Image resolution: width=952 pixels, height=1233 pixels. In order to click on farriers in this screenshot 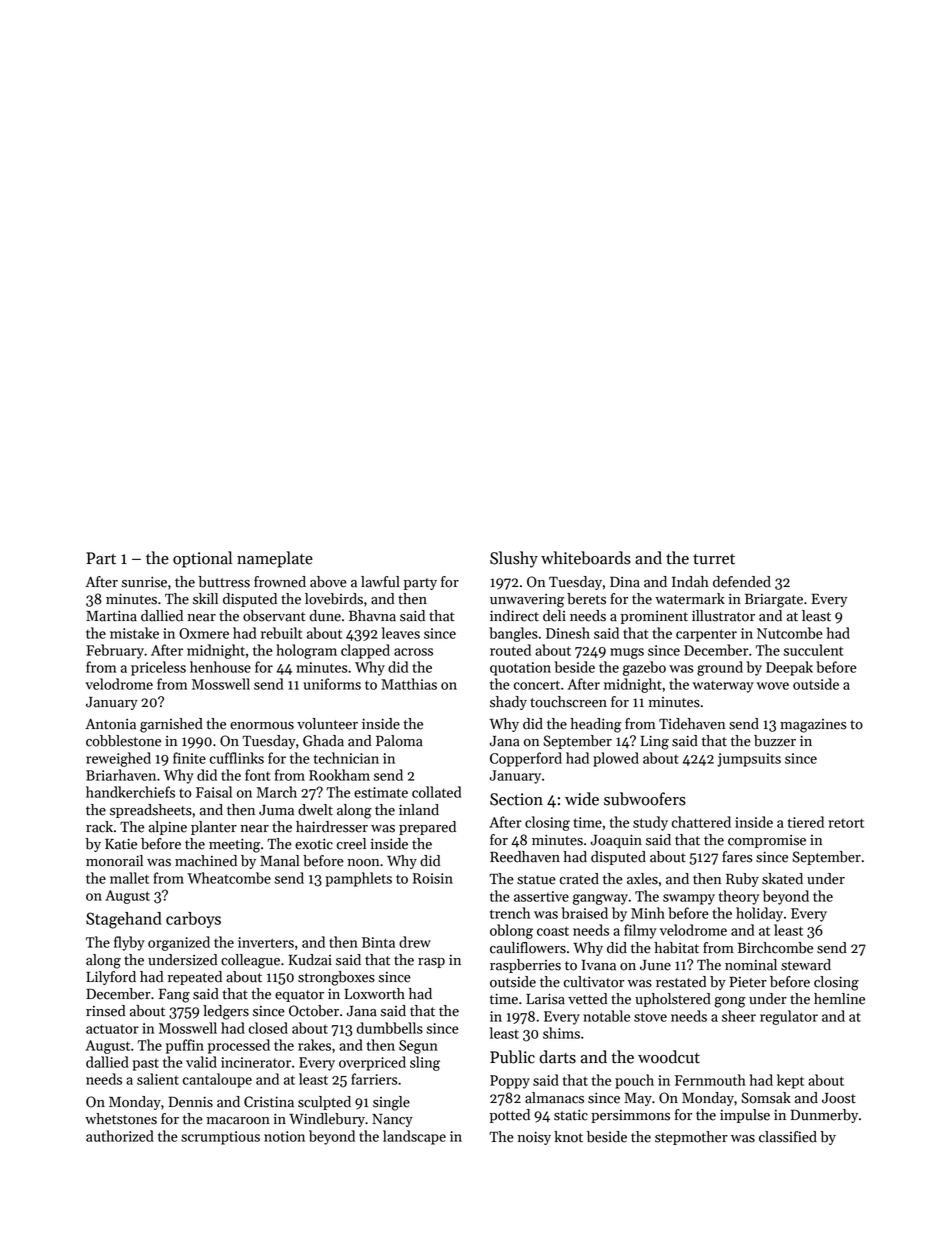, I will do `click(374, 1079)`.
